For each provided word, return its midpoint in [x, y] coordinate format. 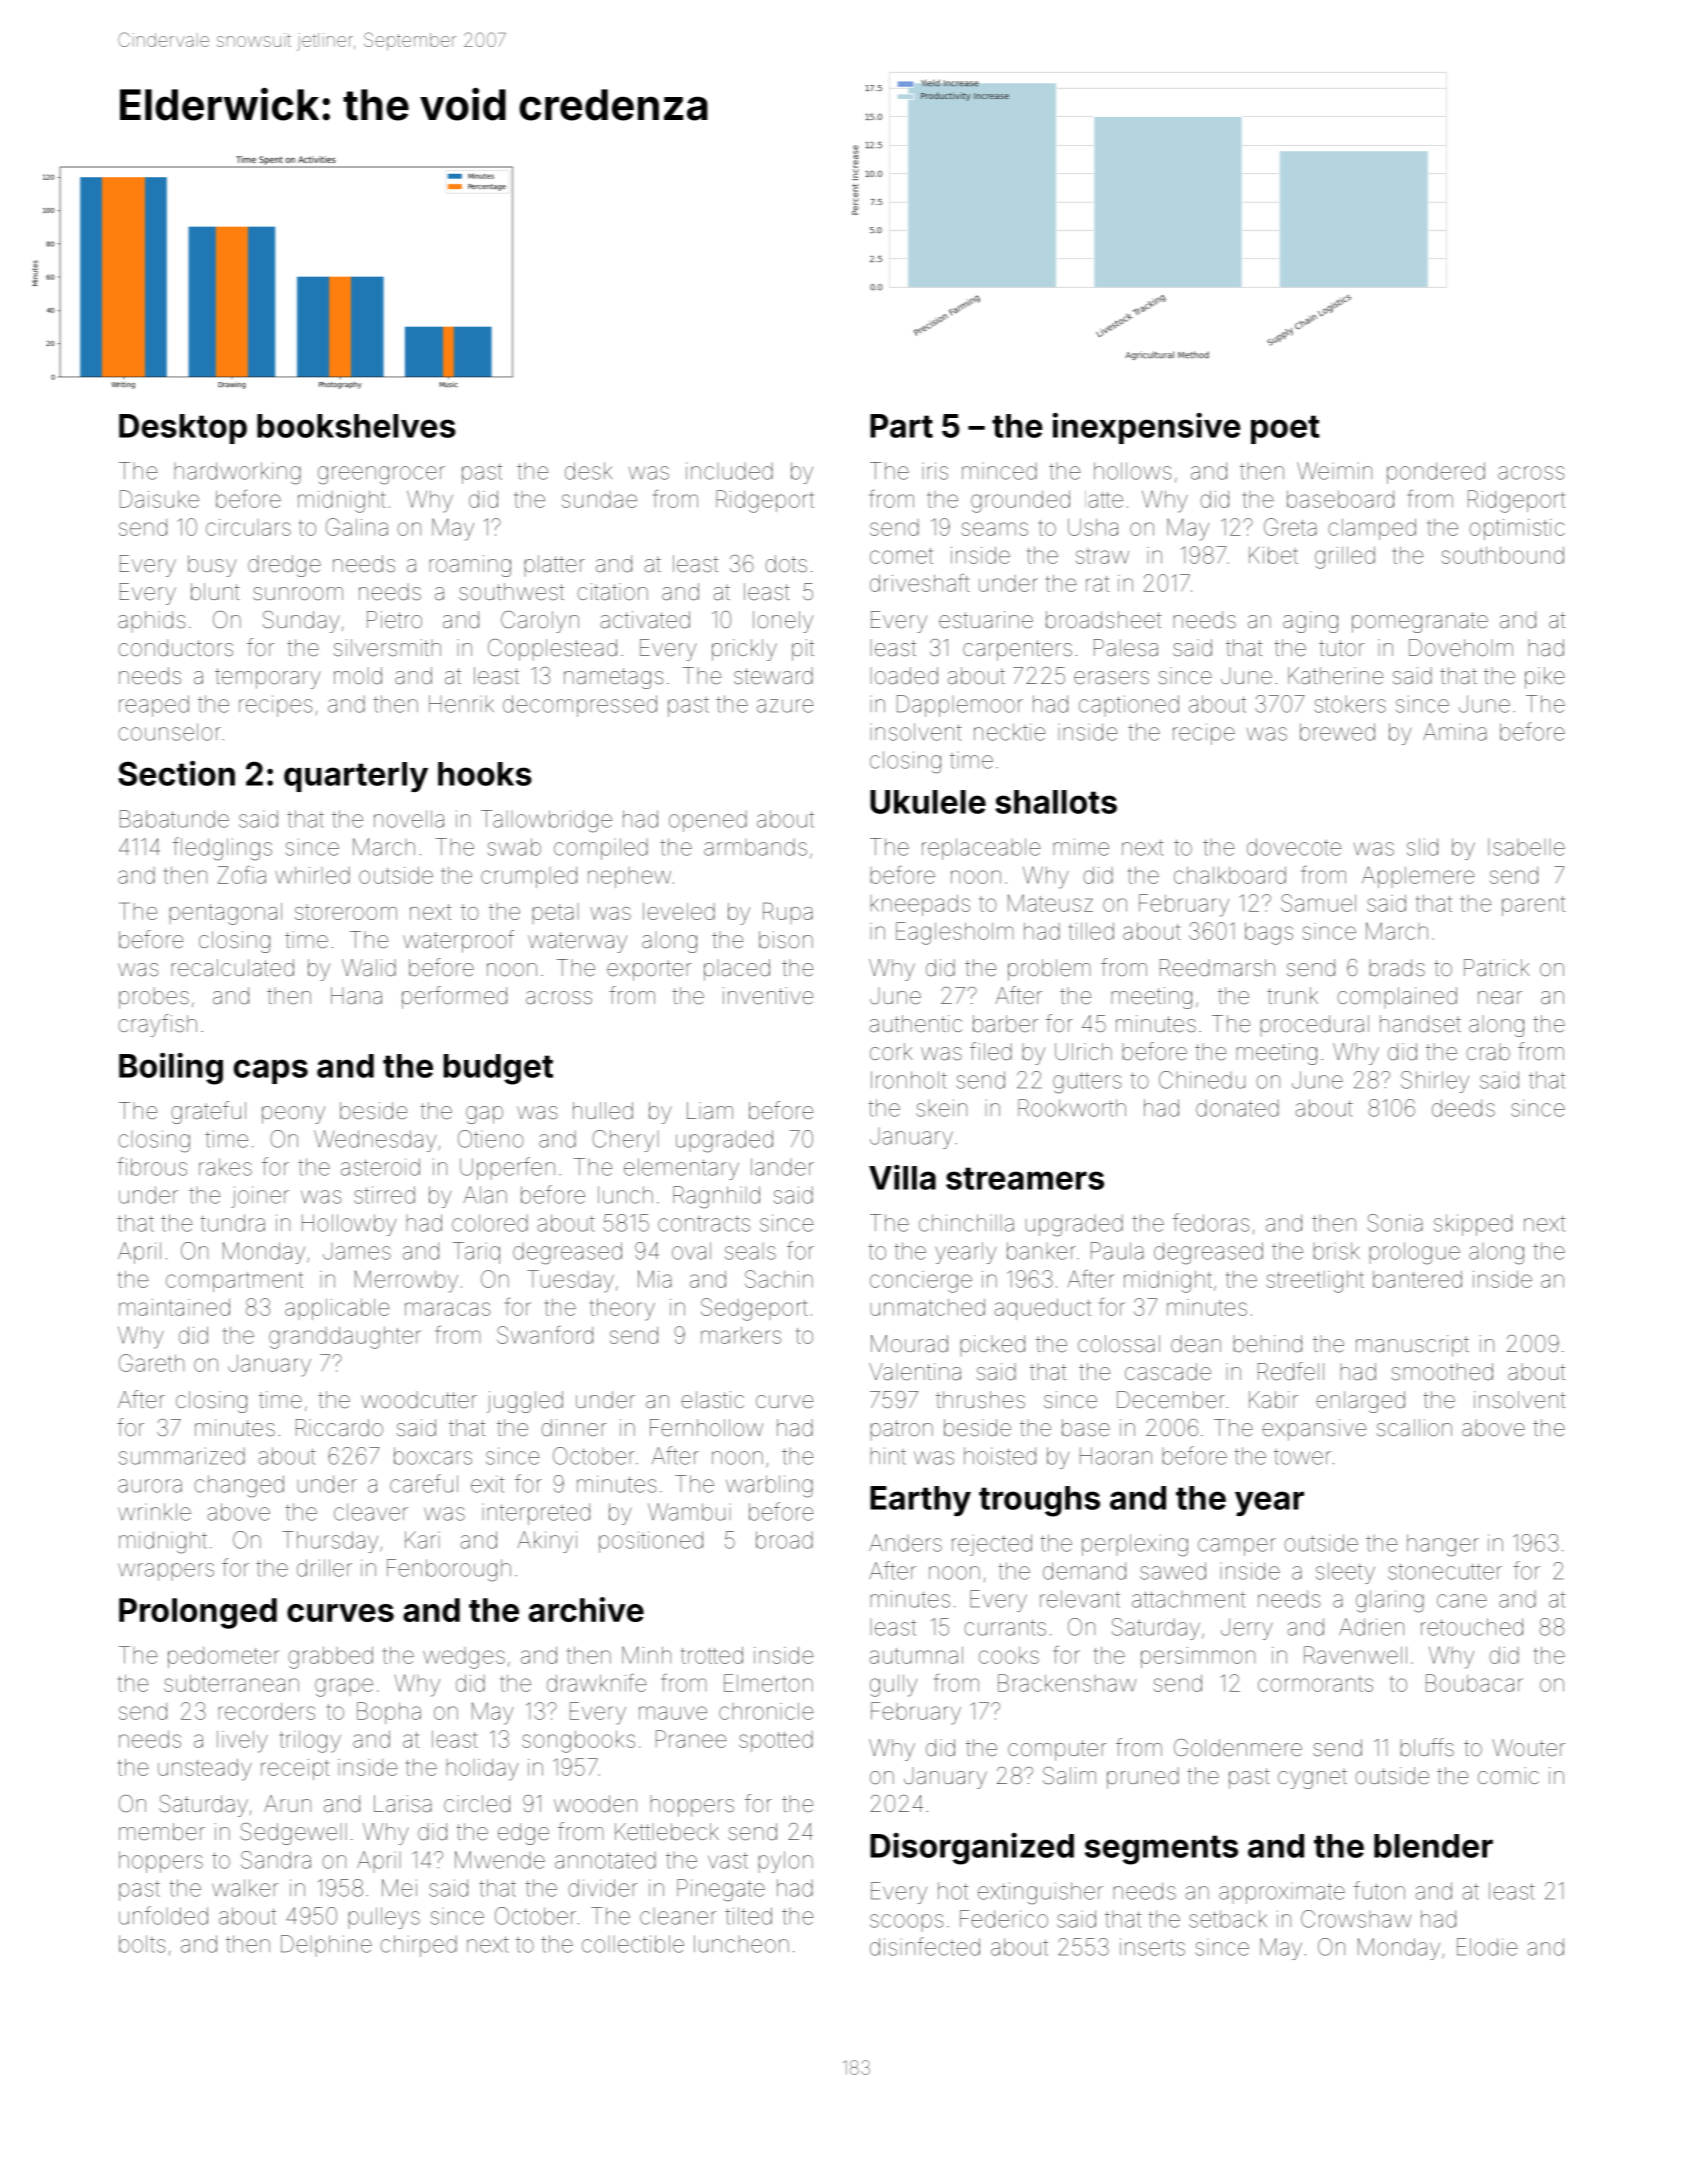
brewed [1337, 732]
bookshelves [356, 426]
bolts [142, 1944]
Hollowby [349, 1225]
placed [737, 970]
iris [935, 471]
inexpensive [1146, 428]
